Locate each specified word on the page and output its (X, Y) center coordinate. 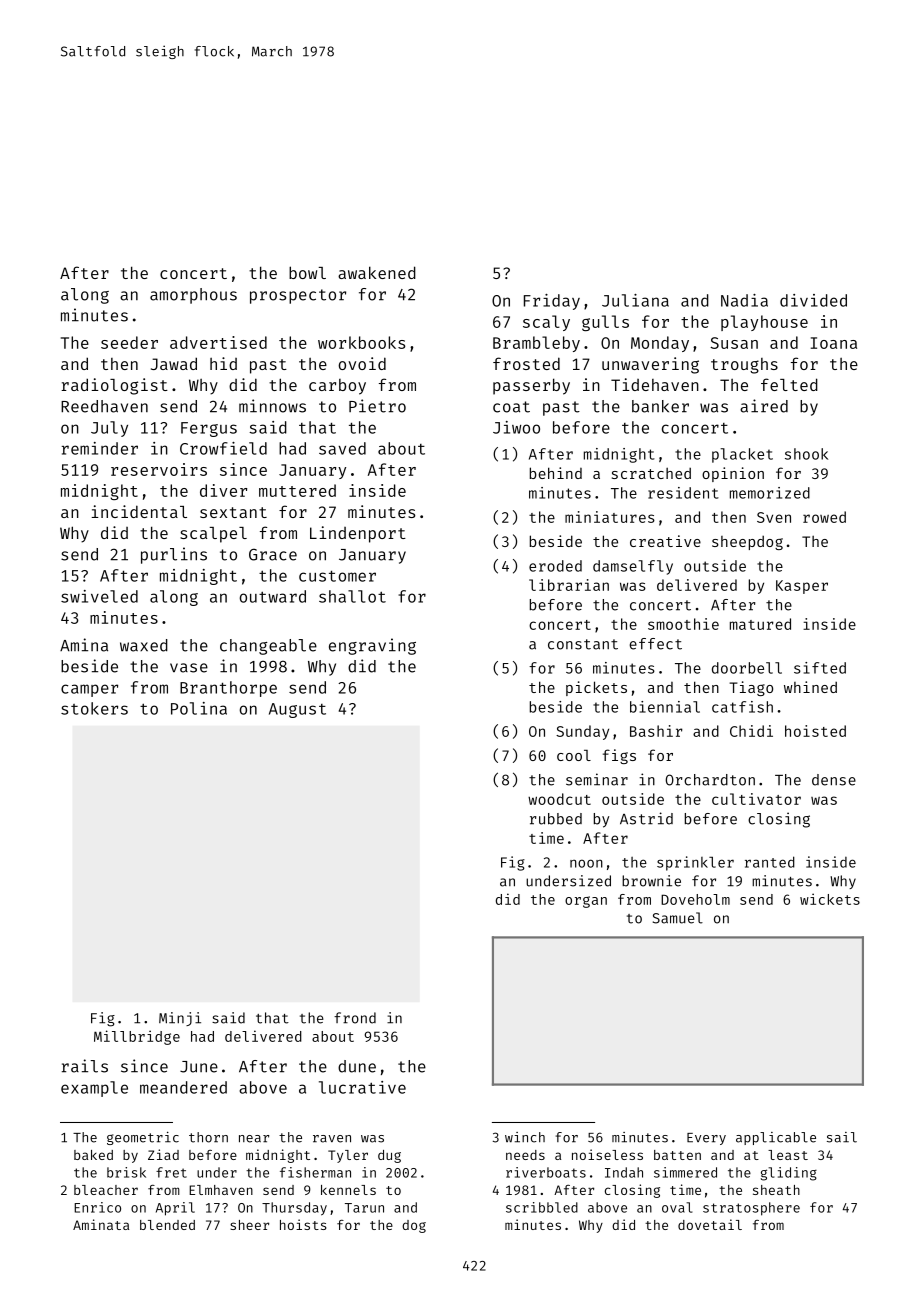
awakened (377, 272)
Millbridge (137, 1037)
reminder (100, 448)
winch (525, 1137)
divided (813, 300)
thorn (208, 1137)
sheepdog (747, 543)
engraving (372, 646)
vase (189, 668)
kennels (348, 1190)
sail (842, 1137)
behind (556, 473)
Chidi (751, 731)
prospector (298, 296)
